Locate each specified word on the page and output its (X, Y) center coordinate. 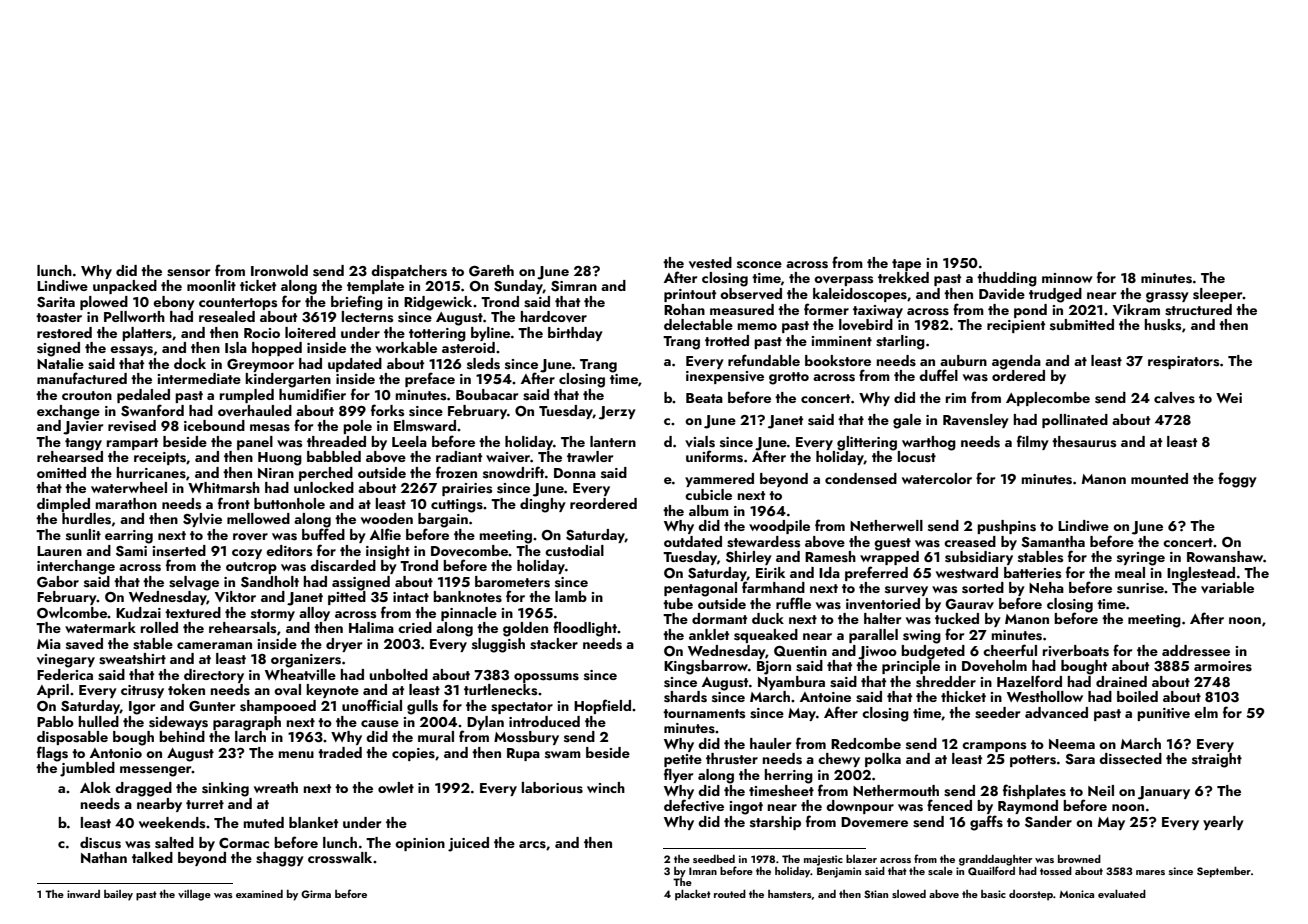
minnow (1067, 278)
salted (174, 843)
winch (606, 787)
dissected (1130, 759)
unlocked (324, 487)
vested (710, 263)
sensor (188, 273)
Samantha (1053, 542)
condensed (861, 479)
